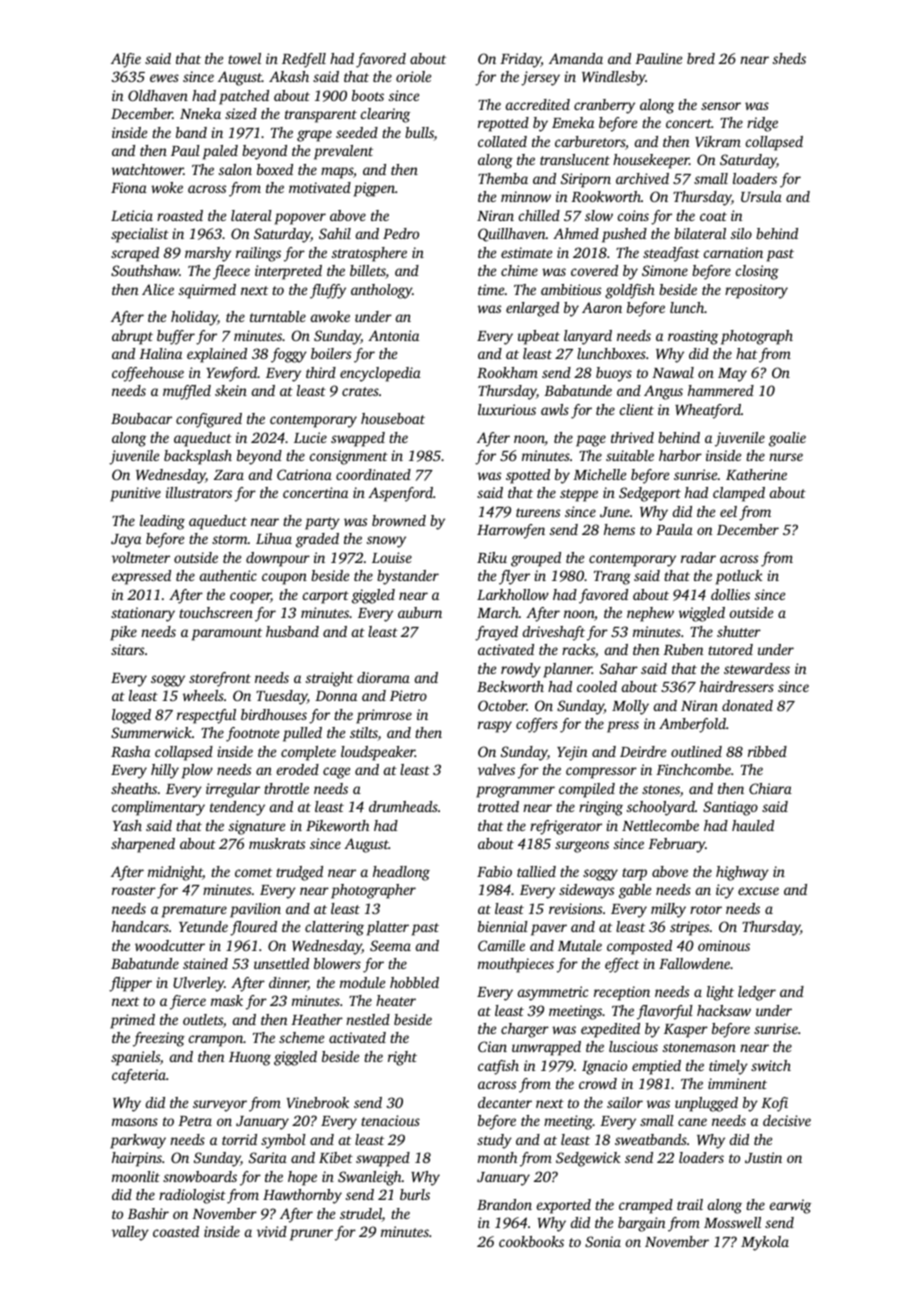 This image has width=924, height=1308. Describe the element at coordinates (158, 95) in the image. I see `Oldhaven` at that location.
